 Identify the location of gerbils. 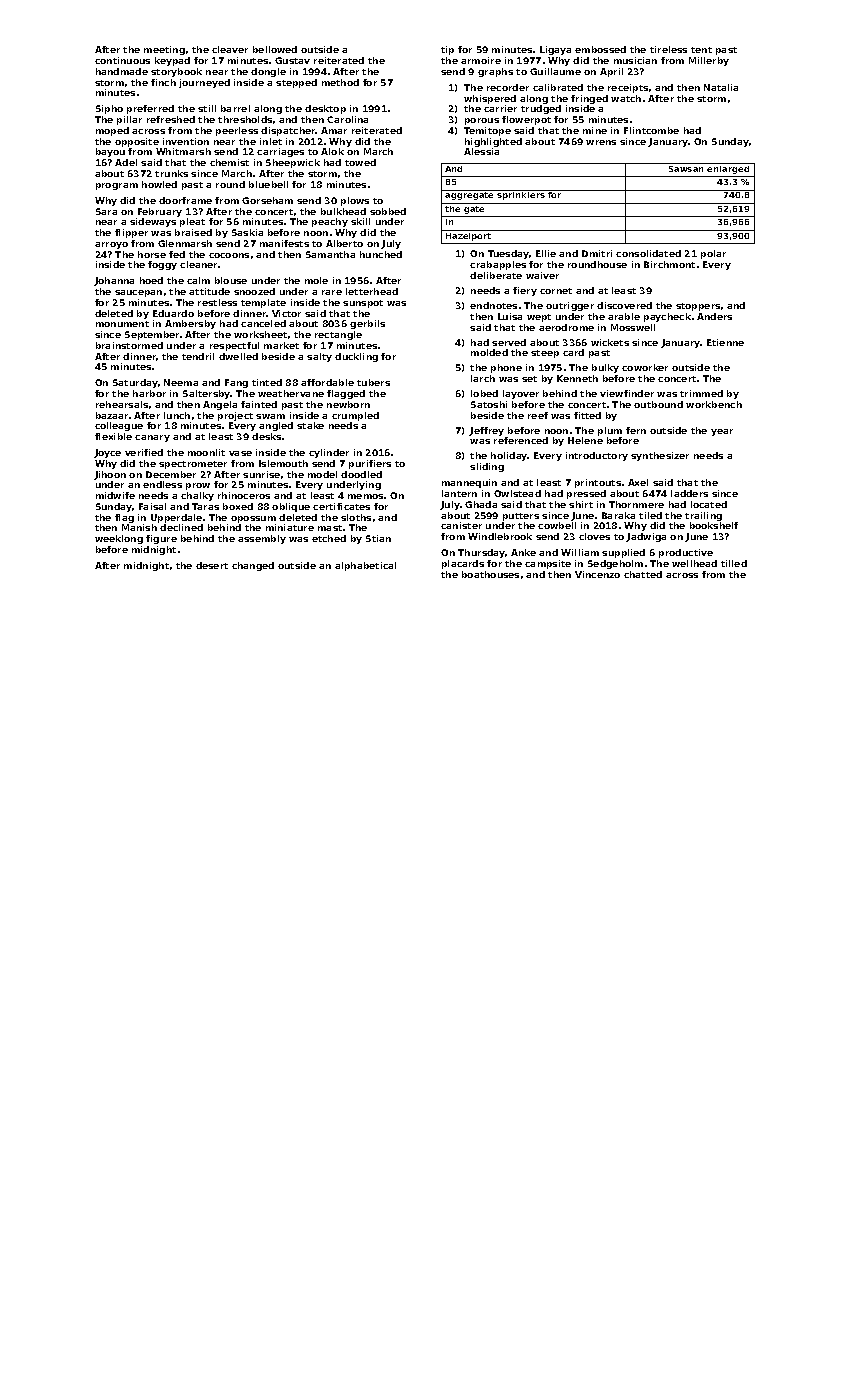
(367, 324).
